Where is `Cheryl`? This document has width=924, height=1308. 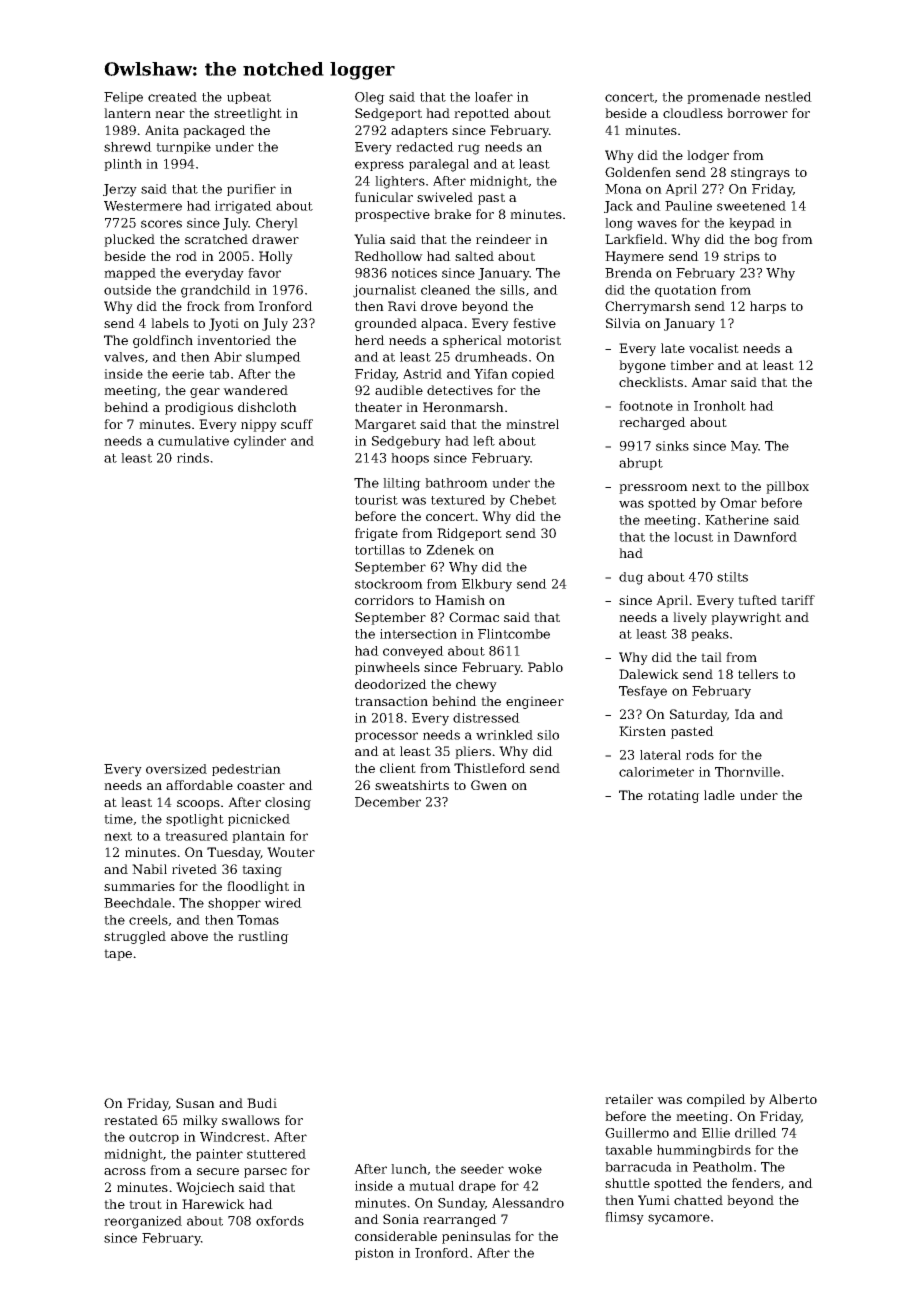
Cheryl is located at coordinates (277, 224).
